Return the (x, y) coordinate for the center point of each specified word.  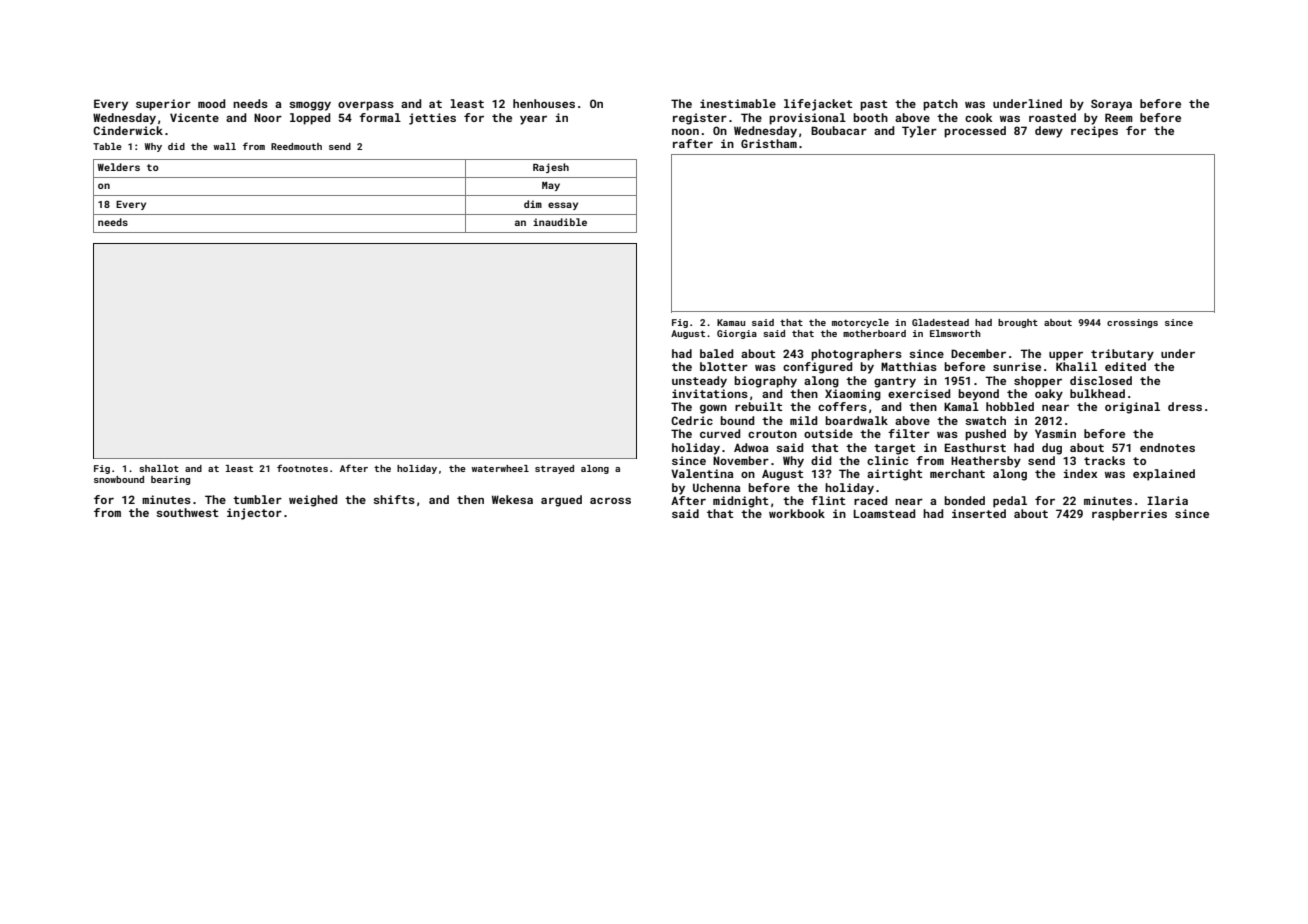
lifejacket (818, 105)
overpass (366, 106)
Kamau (731, 322)
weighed (313, 501)
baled (716, 353)
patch (940, 105)
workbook (797, 513)
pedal (1010, 502)
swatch (985, 420)
